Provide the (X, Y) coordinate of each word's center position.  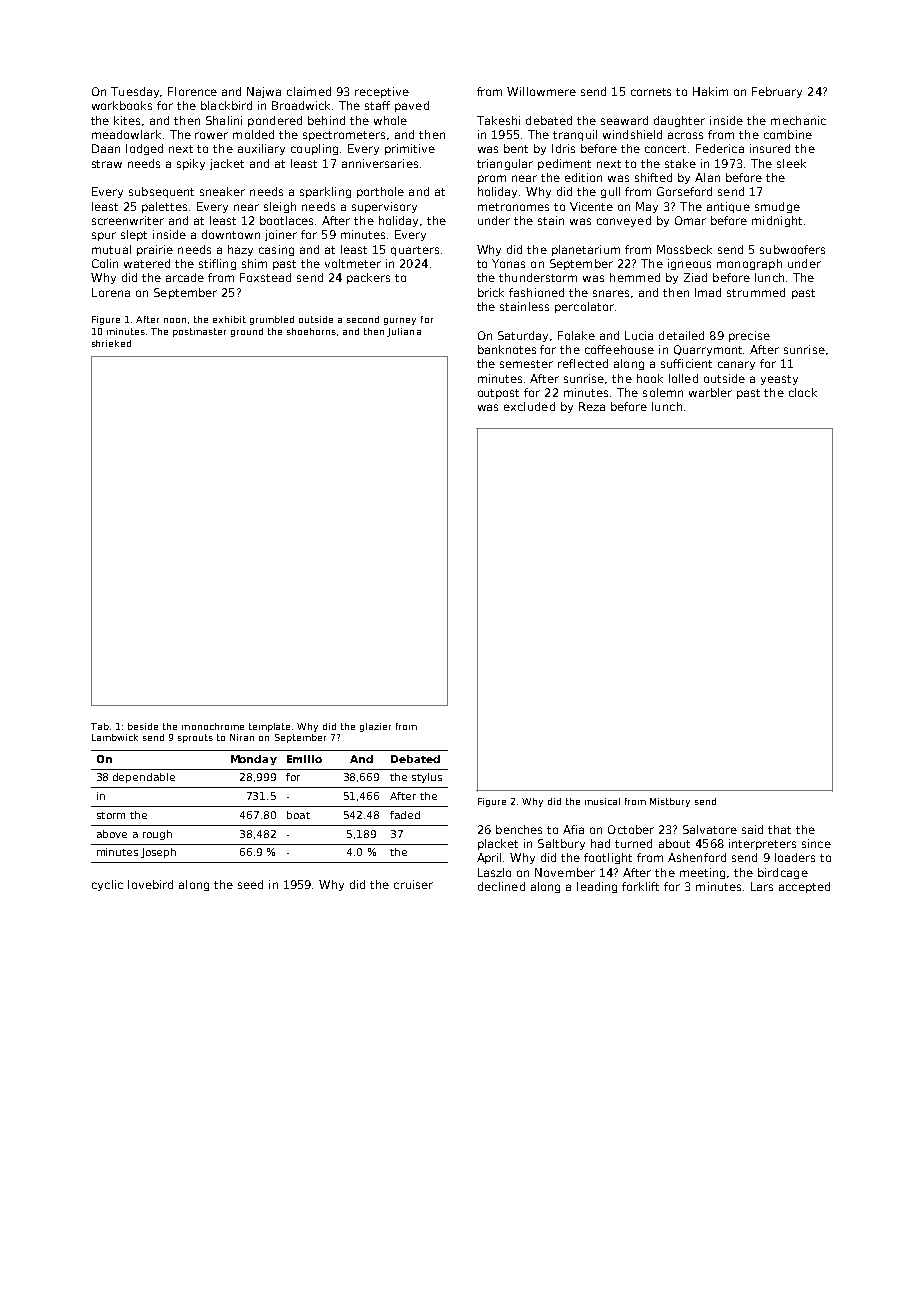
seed (250, 884)
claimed (309, 91)
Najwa (264, 92)
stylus (427, 778)
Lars (762, 886)
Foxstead (265, 277)
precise (749, 336)
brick (491, 292)
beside (143, 726)
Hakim (710, 91)
